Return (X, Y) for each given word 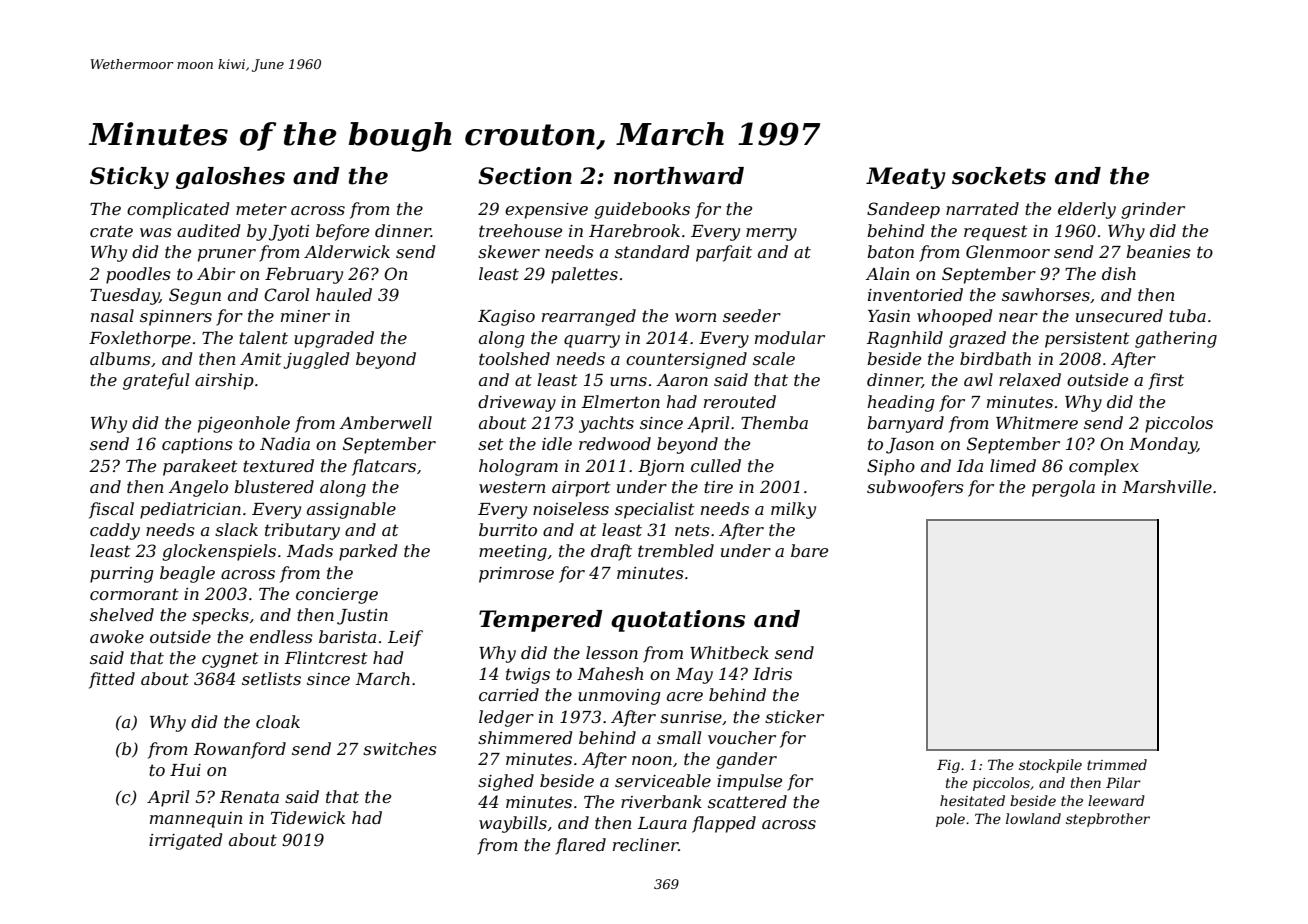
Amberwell (386, 422)
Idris (772, 673)
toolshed (514, 358)
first (1166, 381)
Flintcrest (326, 657)
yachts (606, 424)
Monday (1163, 445)
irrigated (185, 841)
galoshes (230, 178)
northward (679, 176)
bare (809, 550)
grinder (1153, 210)
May (694, 676)
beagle (187, 574)
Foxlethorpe (140, 339)
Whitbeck (729, 652)
